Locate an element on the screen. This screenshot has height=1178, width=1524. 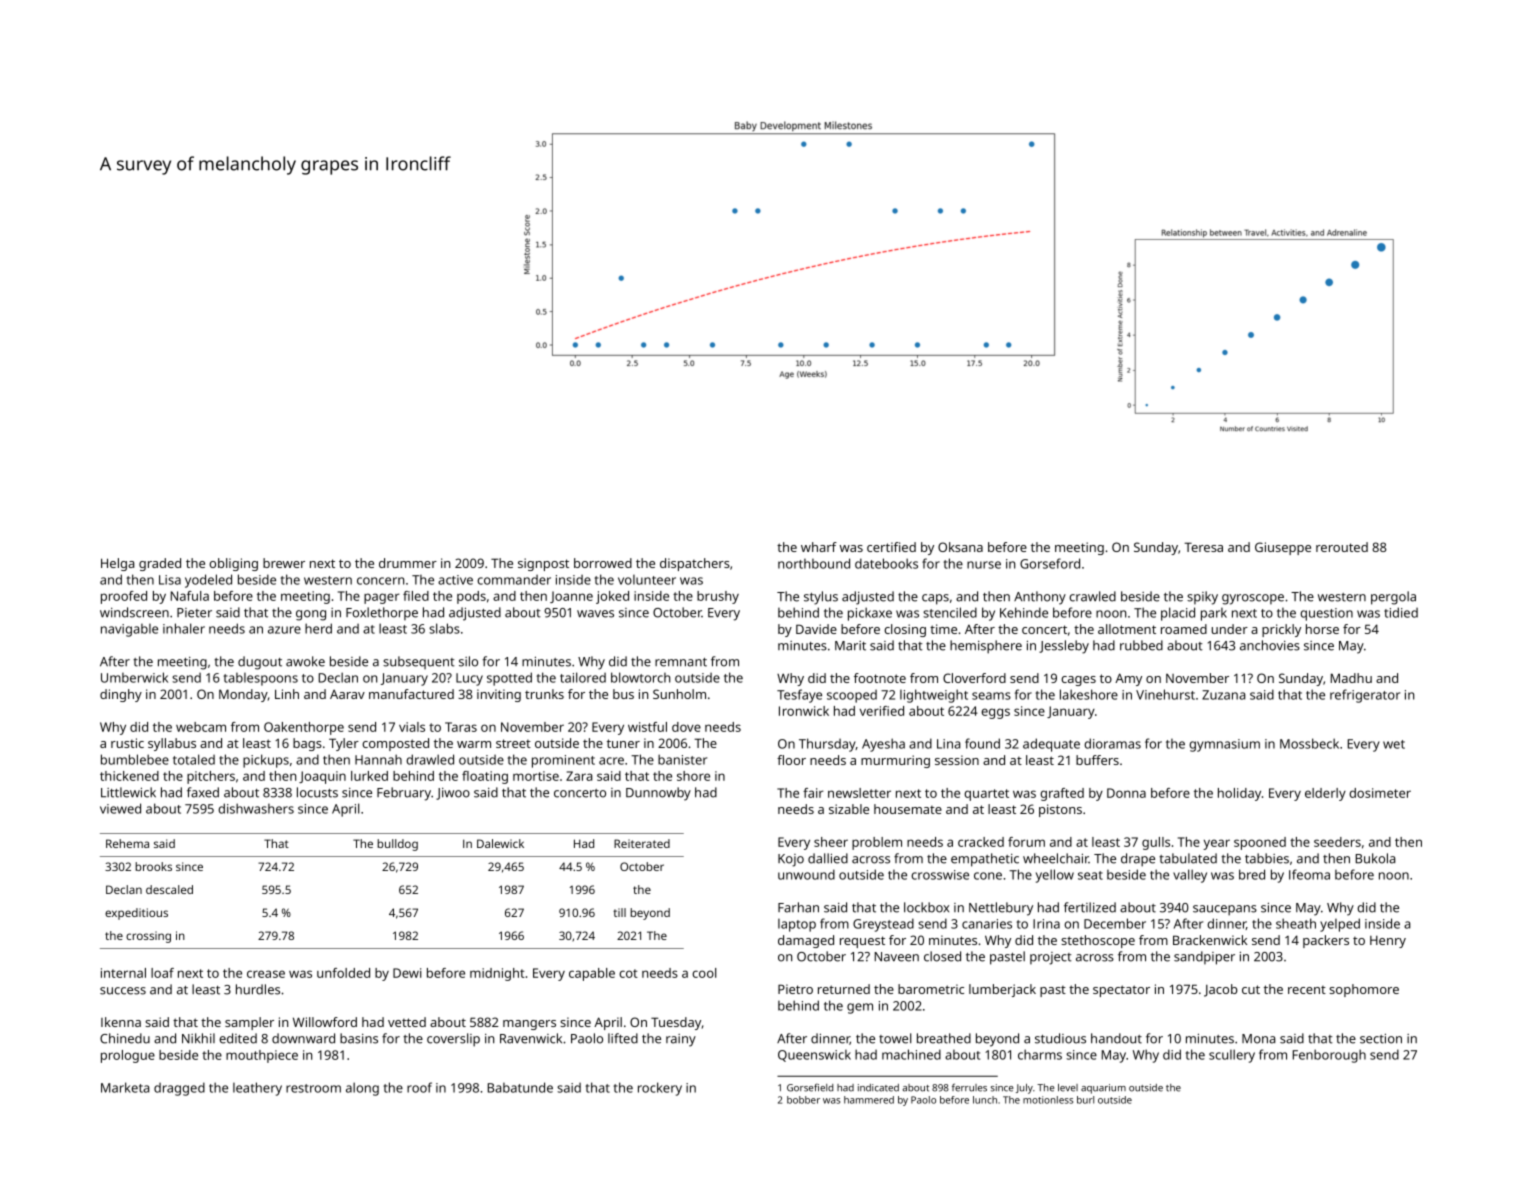
unwound is located at coordinates (806, 874).
